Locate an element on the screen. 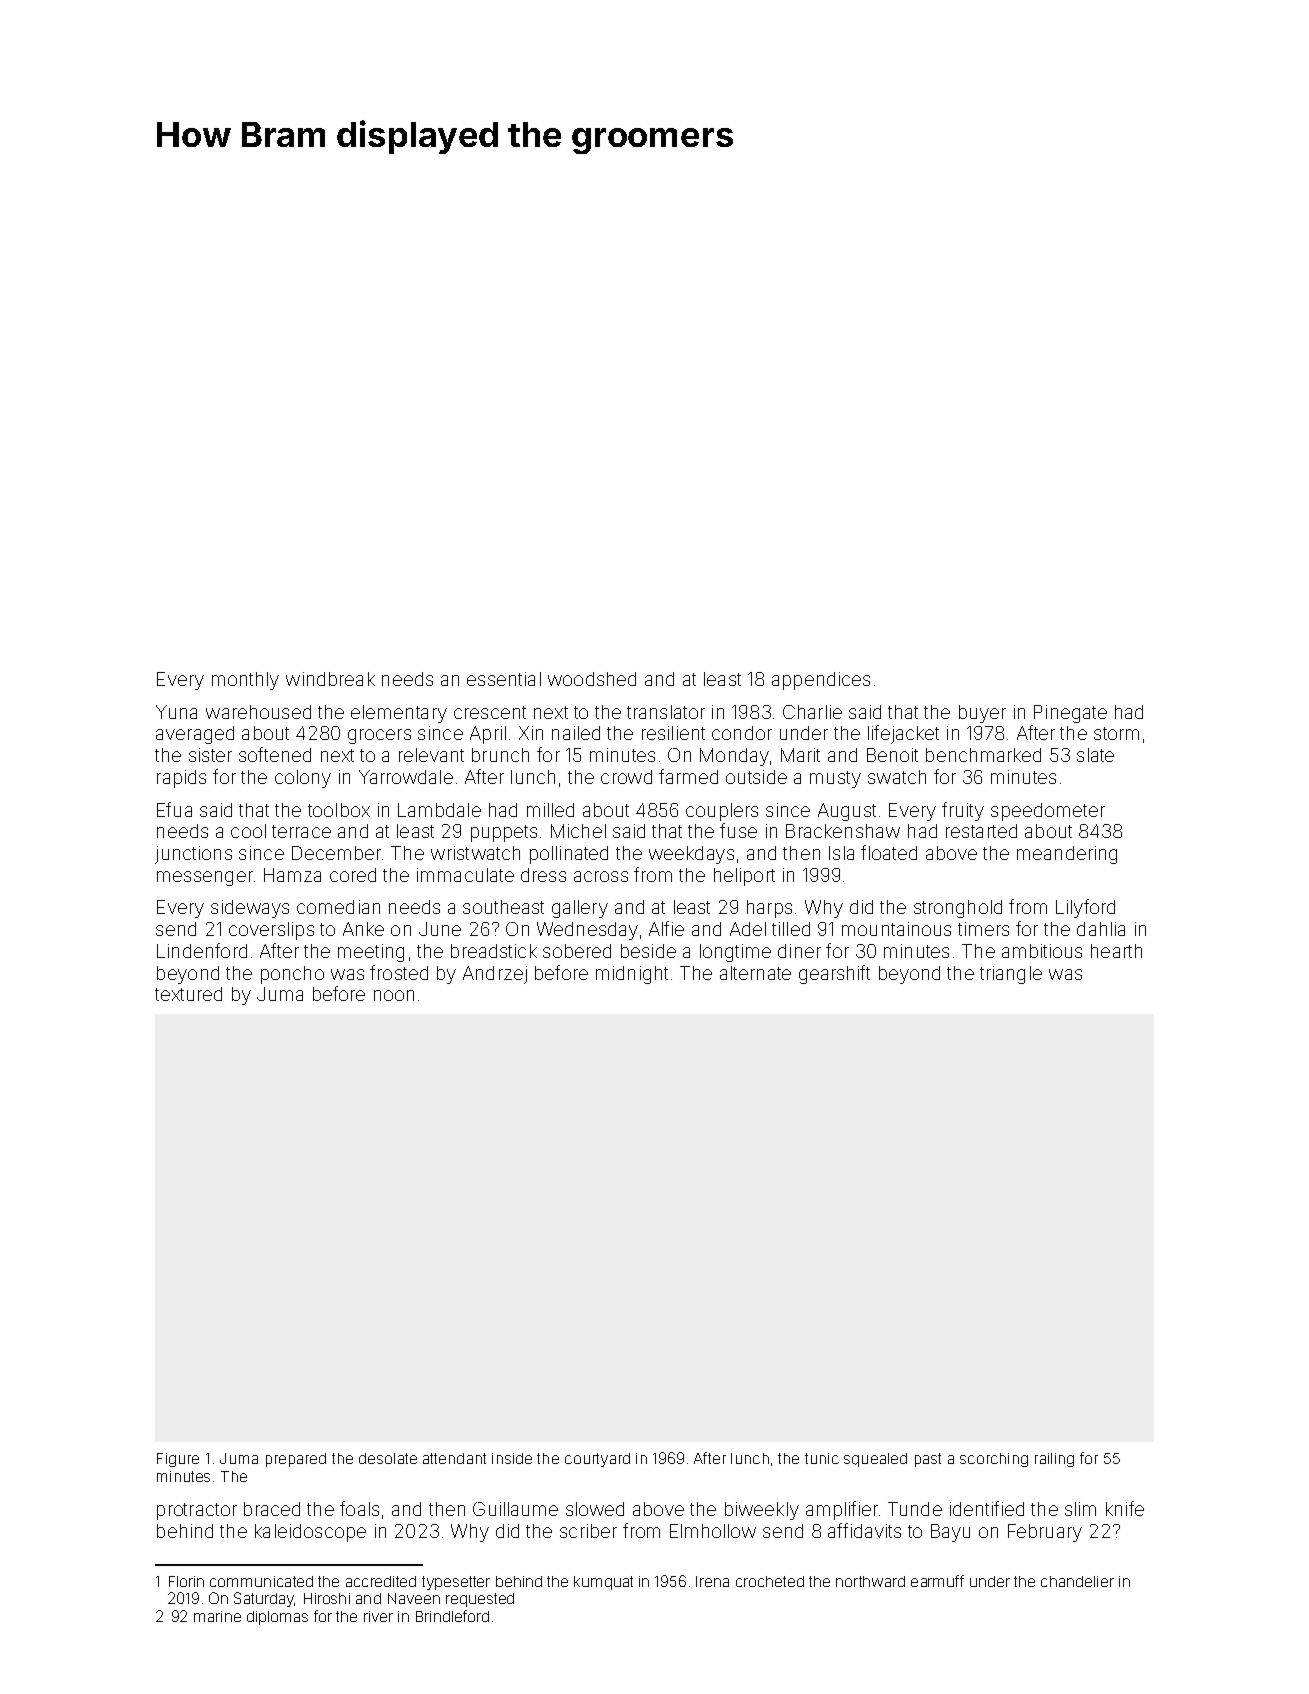  ambitious is located at coordinates (1042, 951).
